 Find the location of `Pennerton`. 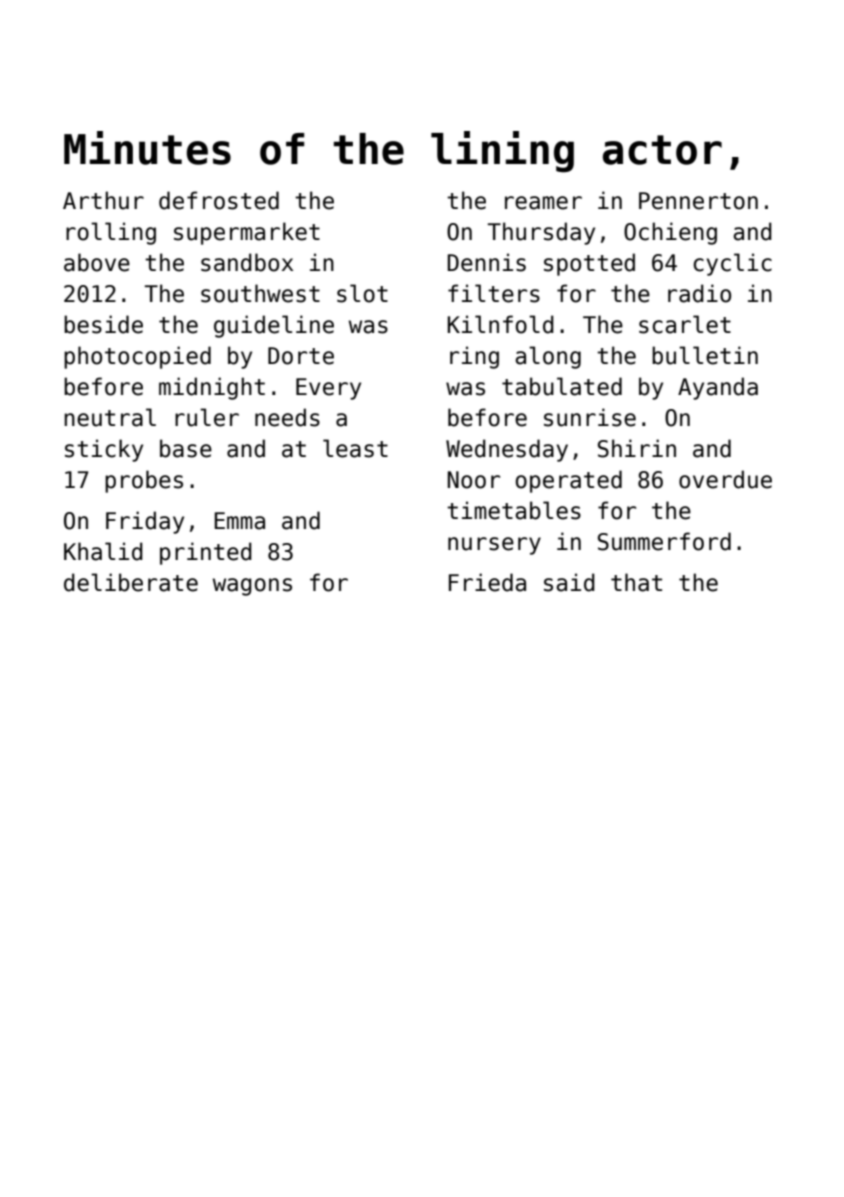

Pennerton is located at coordinates (698, 201).
